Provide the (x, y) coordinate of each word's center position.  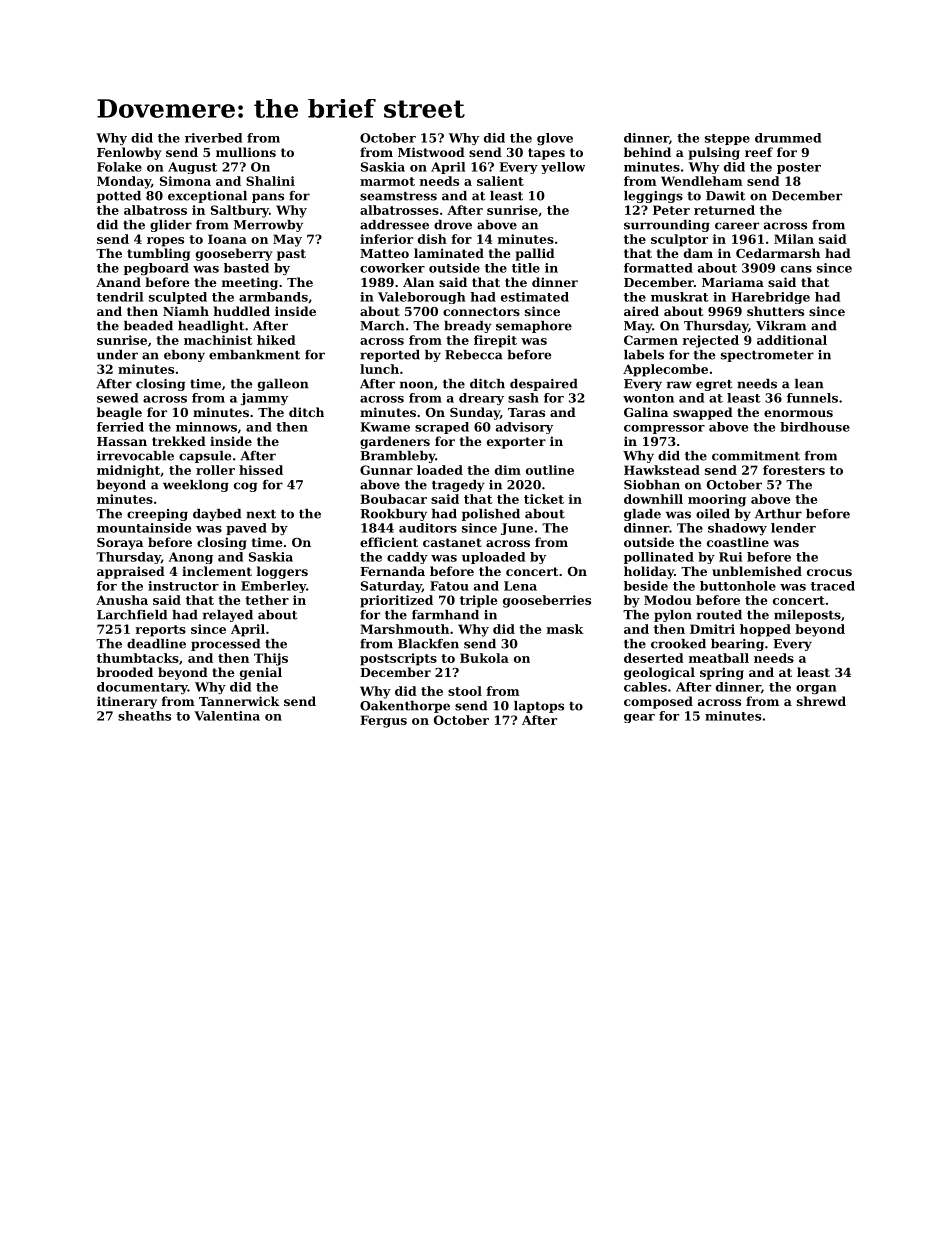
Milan (794, 239)
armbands (273, 297)
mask (565, 629)
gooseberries (547, 601)
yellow (563, 168)
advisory (524, 428)
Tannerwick (239, 701)
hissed (261, 470)
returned (724, 210)
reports (160, 631)
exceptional (207, 197)
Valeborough (422, 298)
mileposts (807, 616)
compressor (664, 429)
